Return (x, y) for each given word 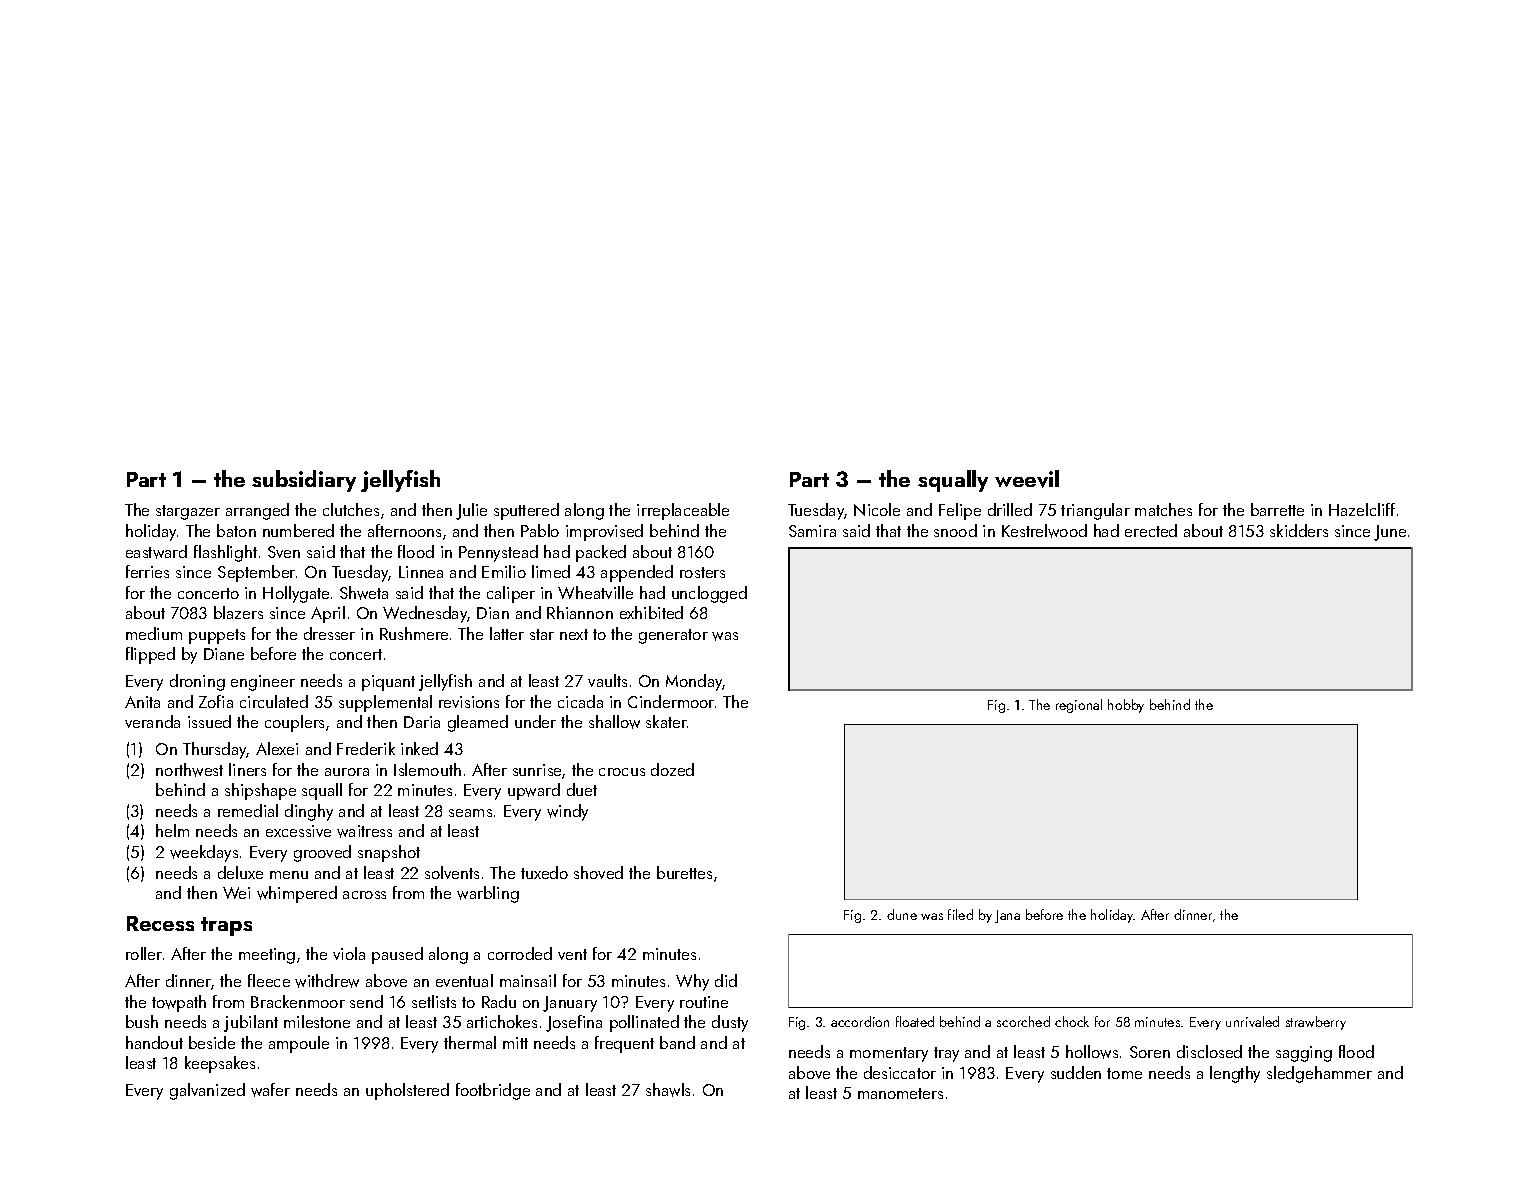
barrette (1277, 509)
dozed (672, 769)
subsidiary (304, 481)
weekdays (204, 853)
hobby (1126, 706)
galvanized (207, 1091)
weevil (1027, 479)
